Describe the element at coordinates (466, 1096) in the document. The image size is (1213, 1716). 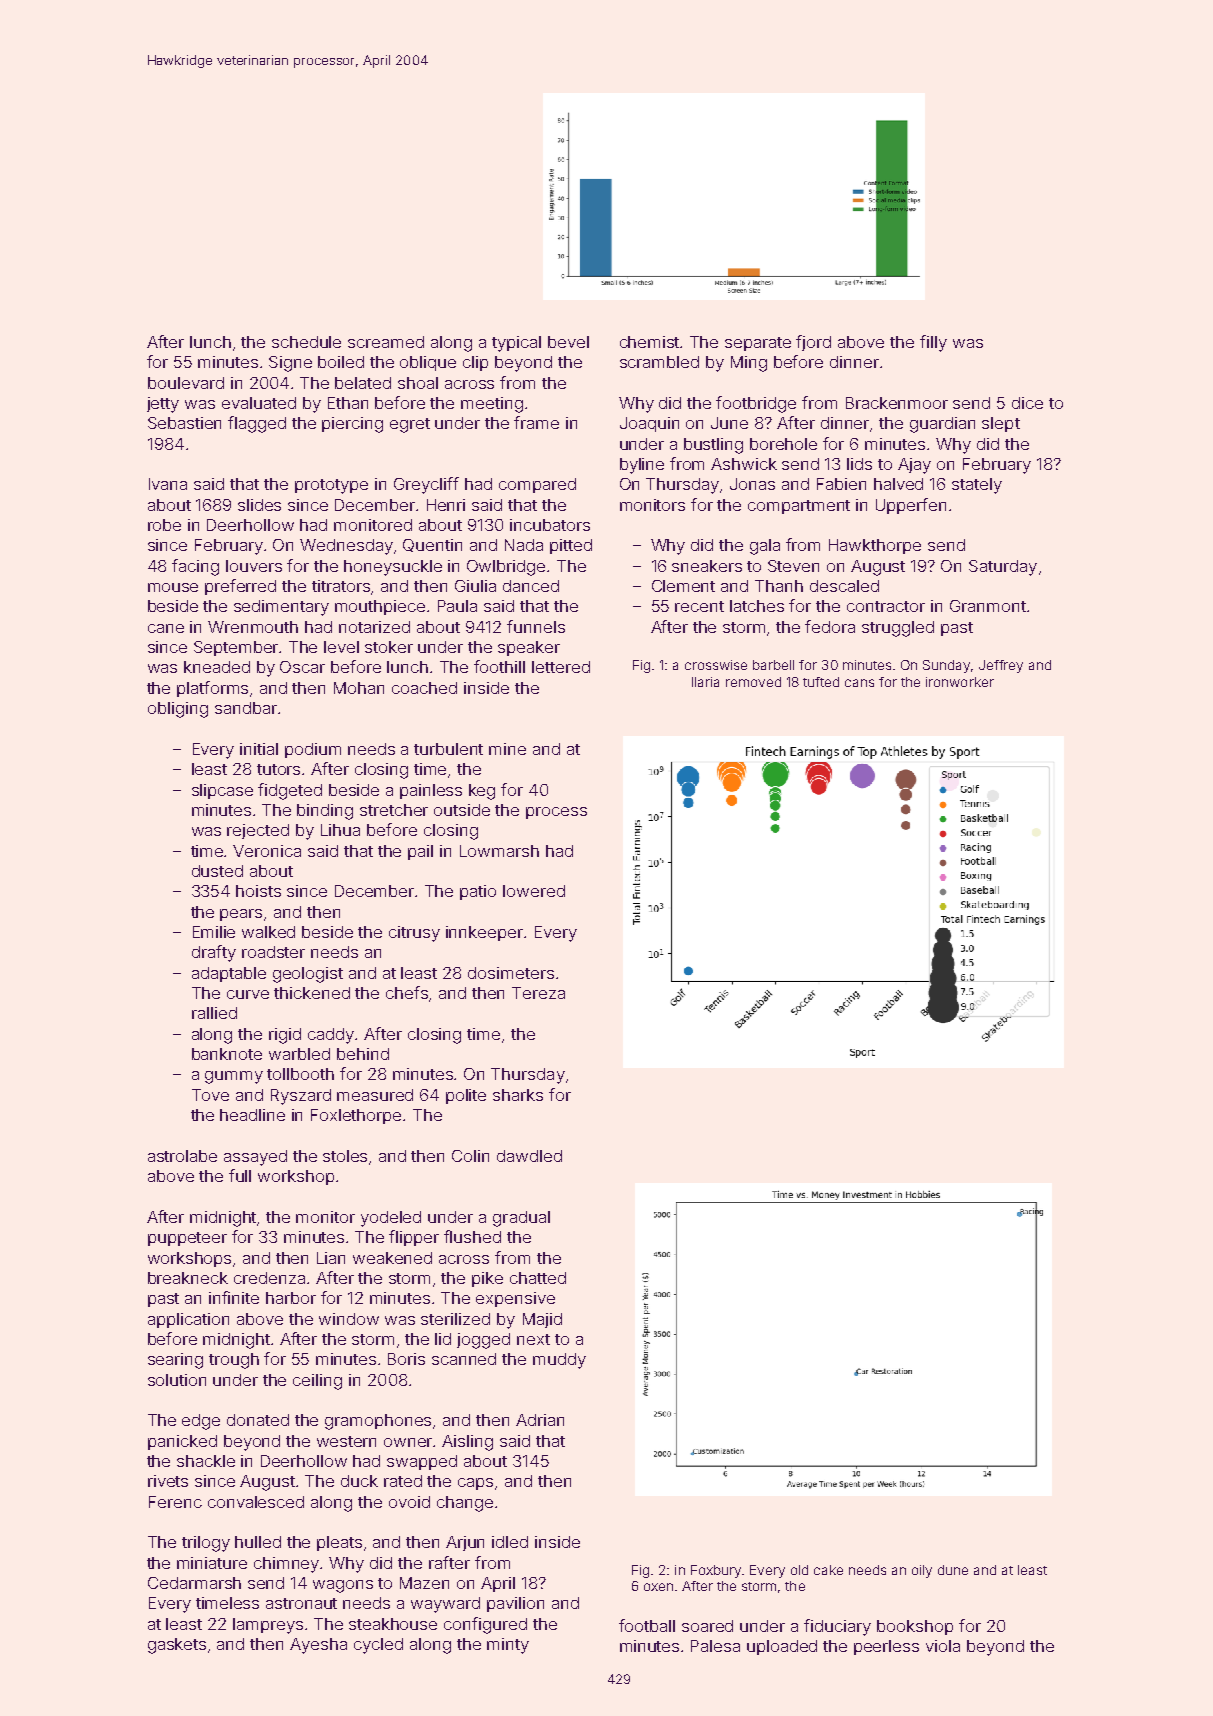
I see `polite` at that location.
